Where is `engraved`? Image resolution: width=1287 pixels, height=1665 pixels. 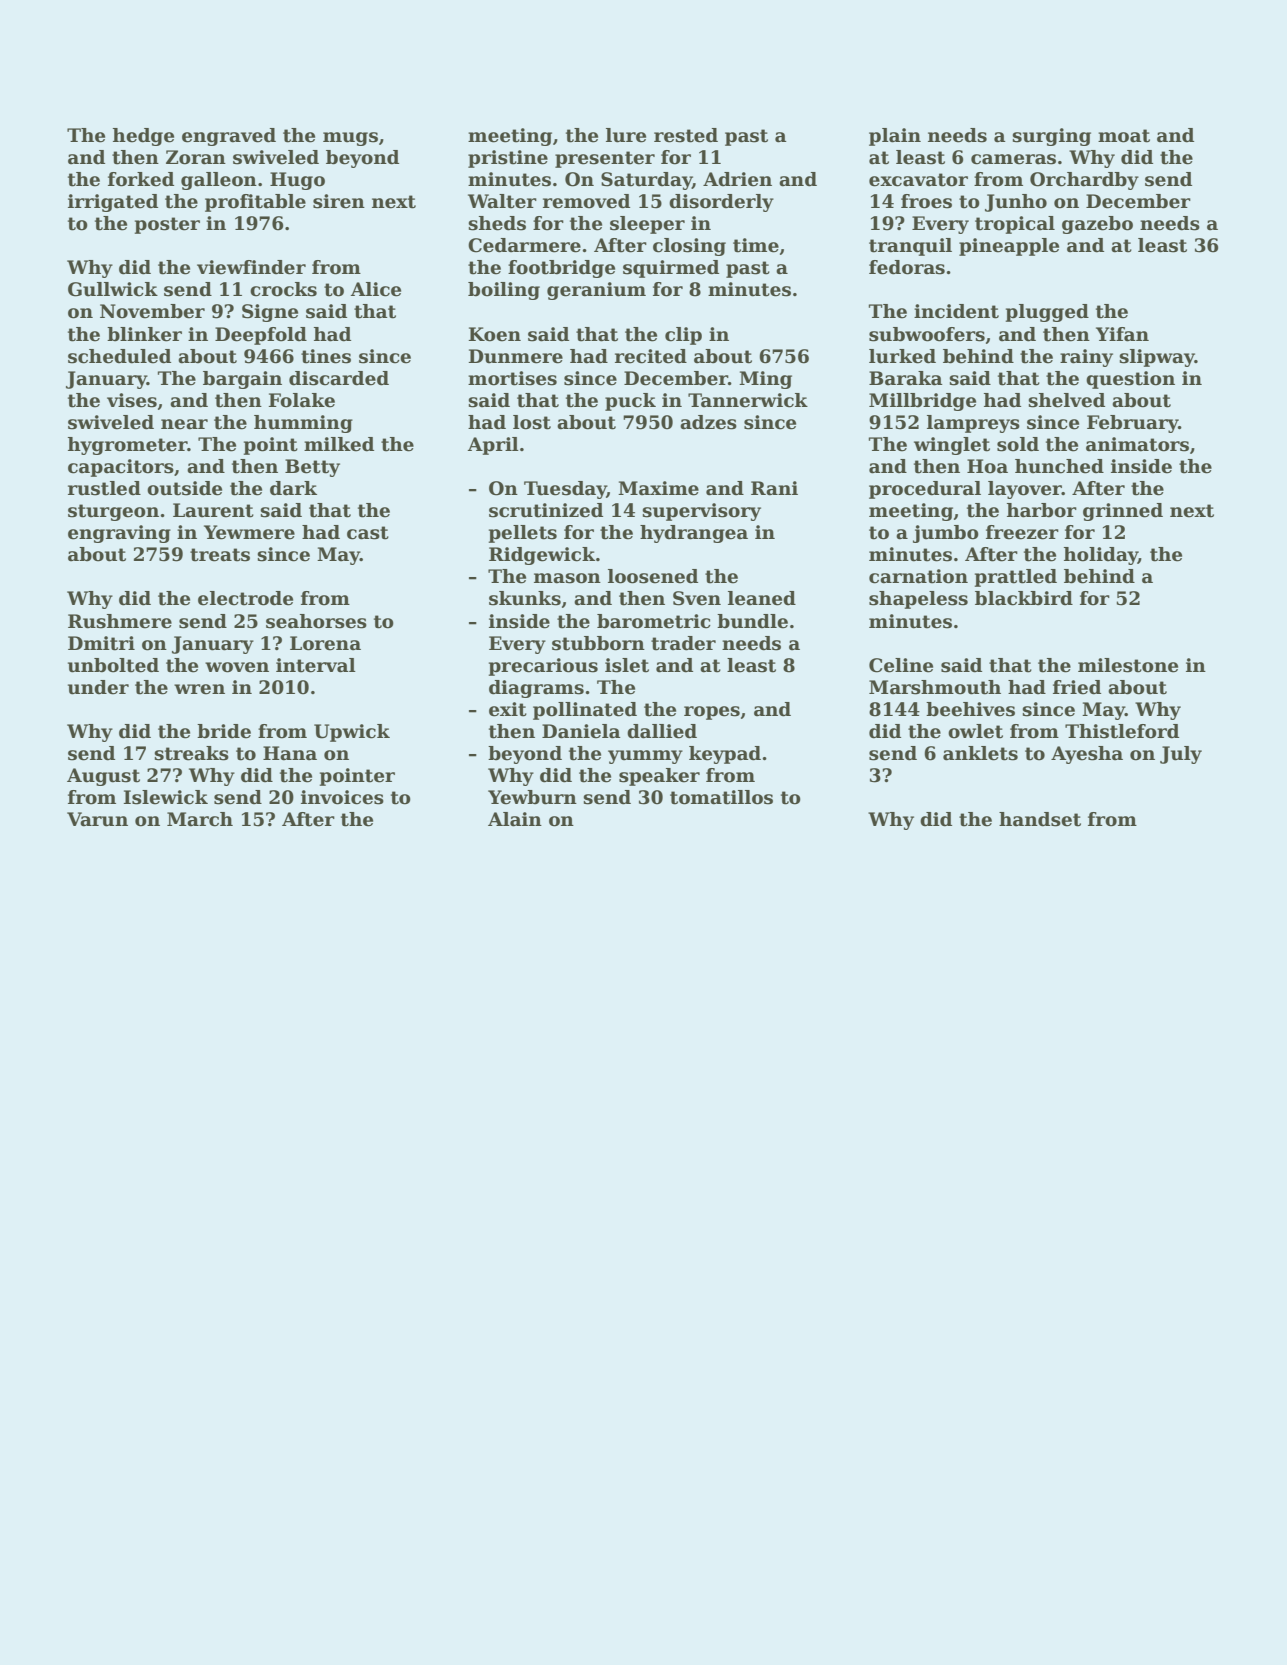 engraved is located at coordinates (229, 137).
